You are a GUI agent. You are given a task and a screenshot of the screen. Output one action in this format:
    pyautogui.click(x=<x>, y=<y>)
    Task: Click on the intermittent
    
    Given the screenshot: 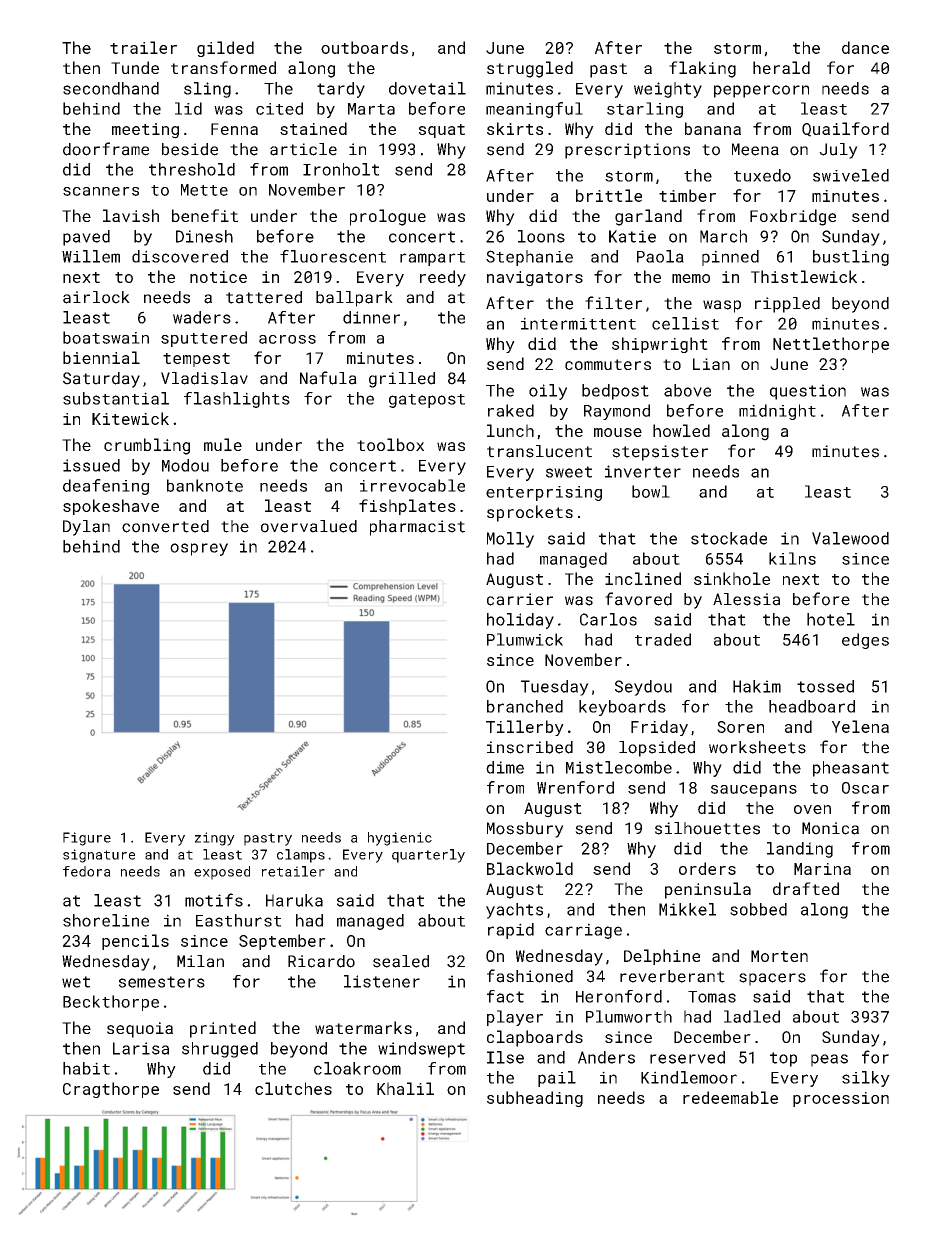 What is the action you would take?
    pyautogui.click(x=578, y=323)
